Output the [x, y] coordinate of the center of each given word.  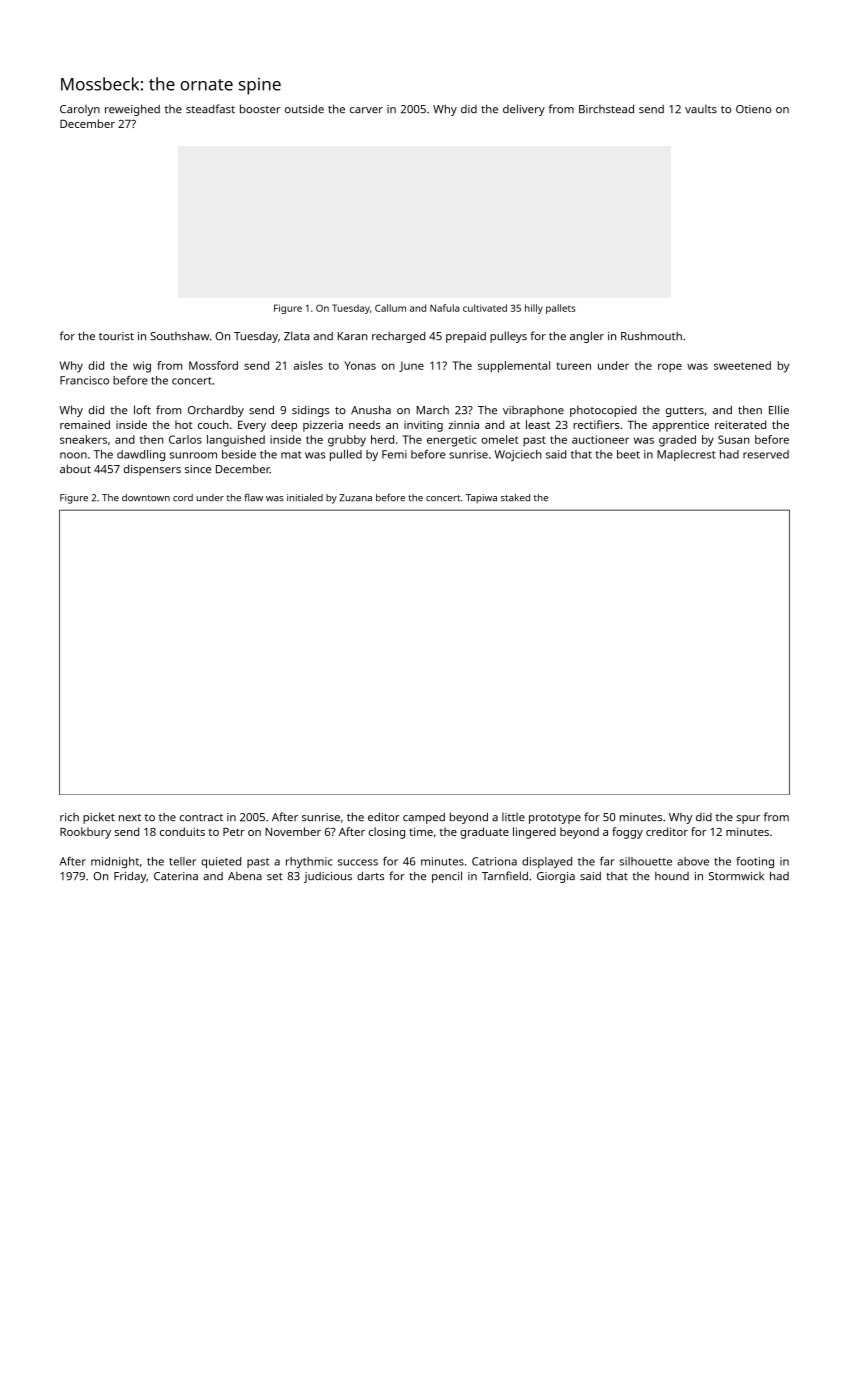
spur [748, 819]
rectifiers [596, 424]
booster [260, 108]
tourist [116, 336]
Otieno [753, 109]
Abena [245, 876]
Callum [390, 308]
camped [424, 818]
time [421, 831]
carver [366, 110]
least [538, 424]
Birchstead [606, 109]
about [75, 468]
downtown [146, 497]
